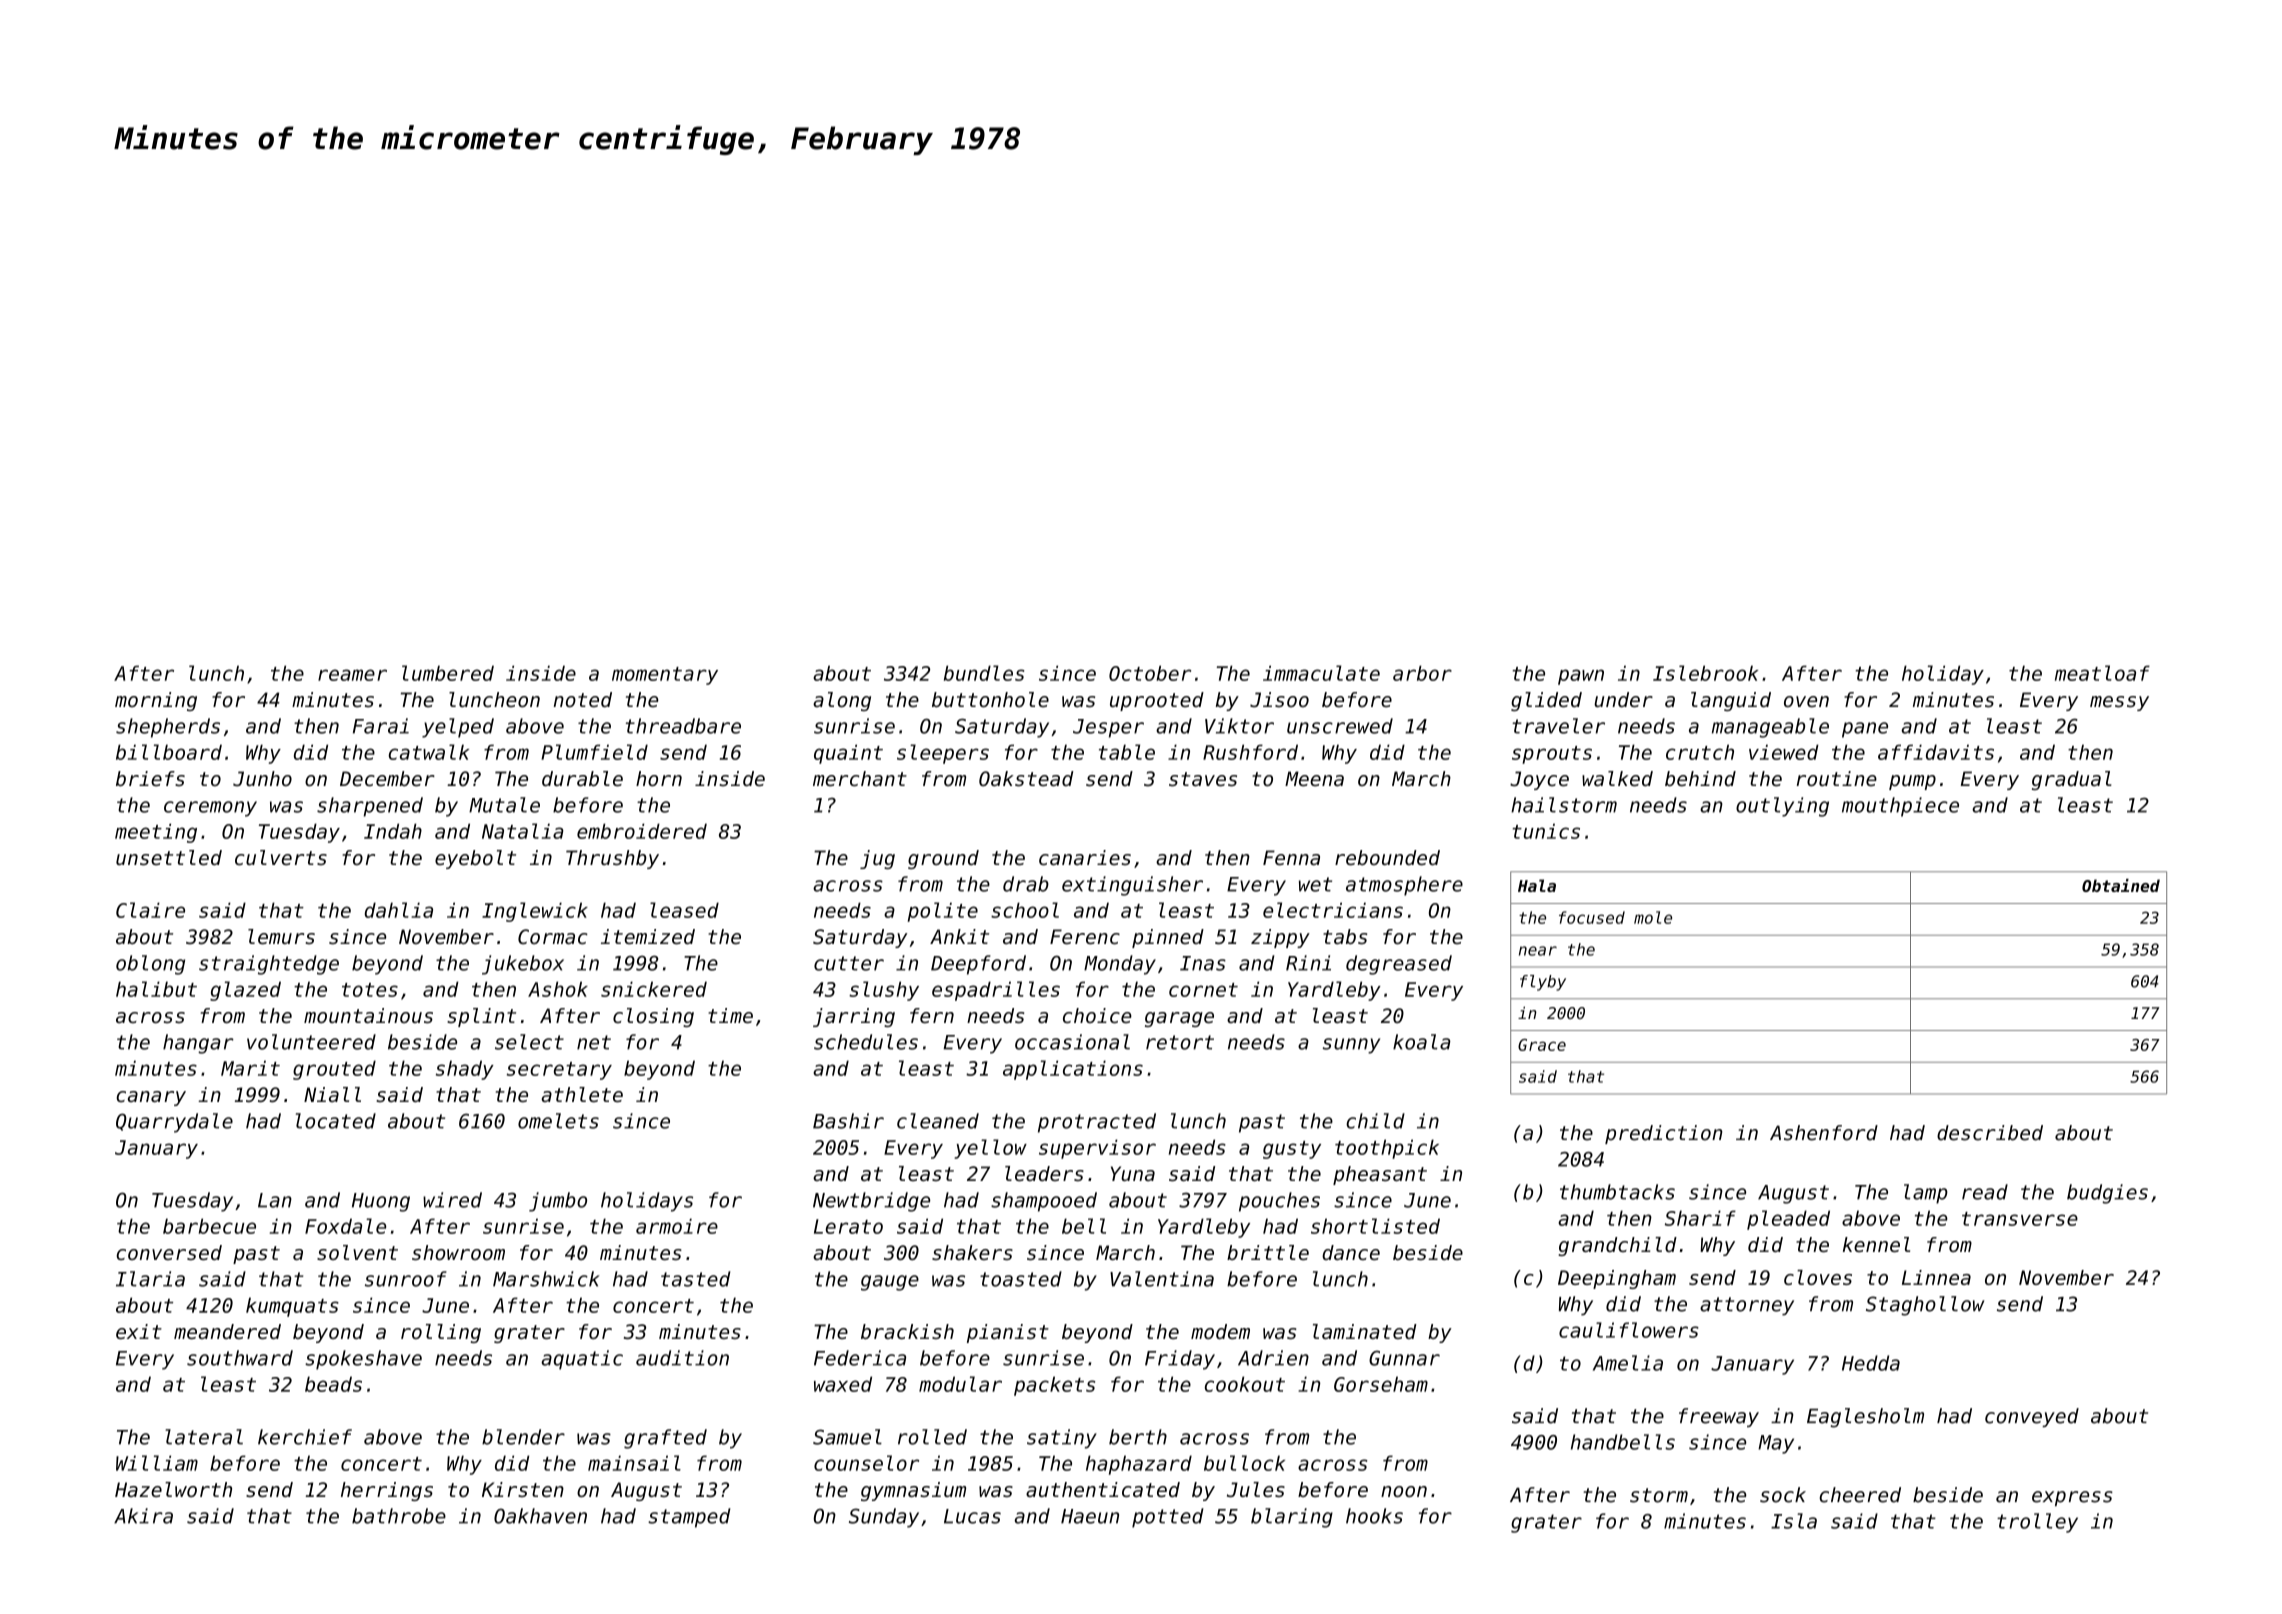 The width and height of the document is (2282, 1614). I want to click on Valentina, so click(1162, 1279).
